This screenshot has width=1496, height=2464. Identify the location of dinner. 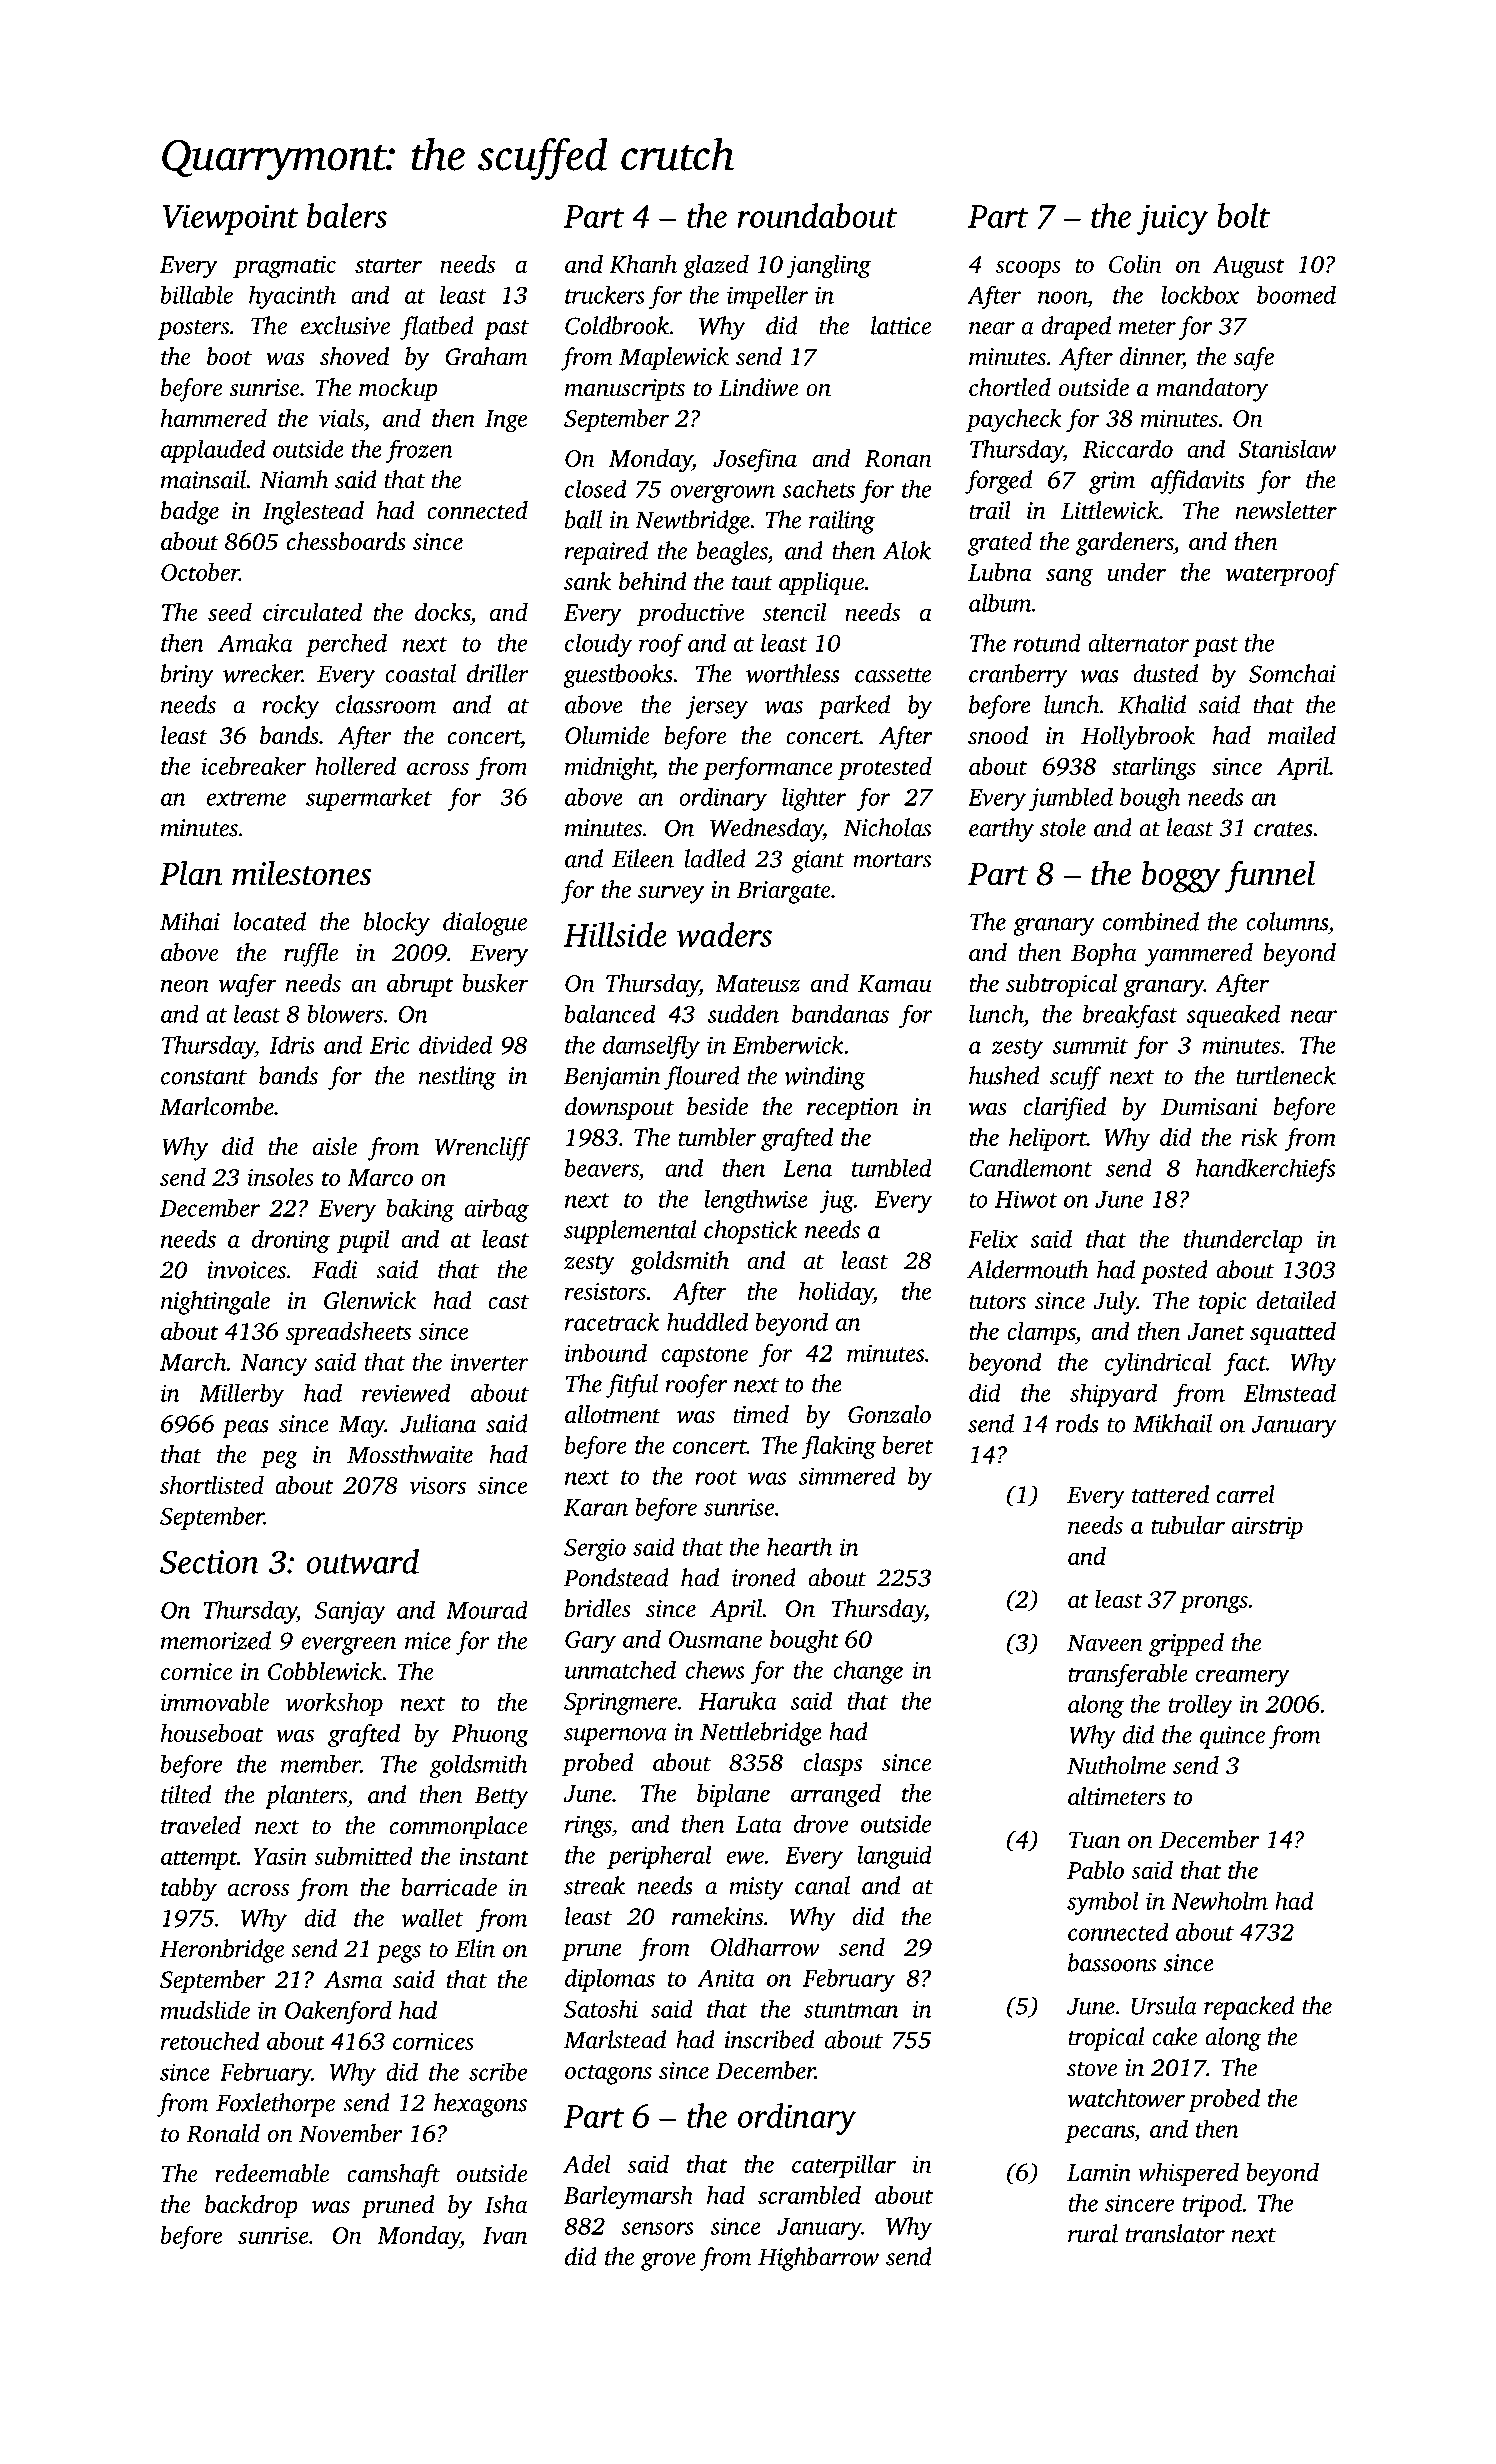
(1151, 357).
